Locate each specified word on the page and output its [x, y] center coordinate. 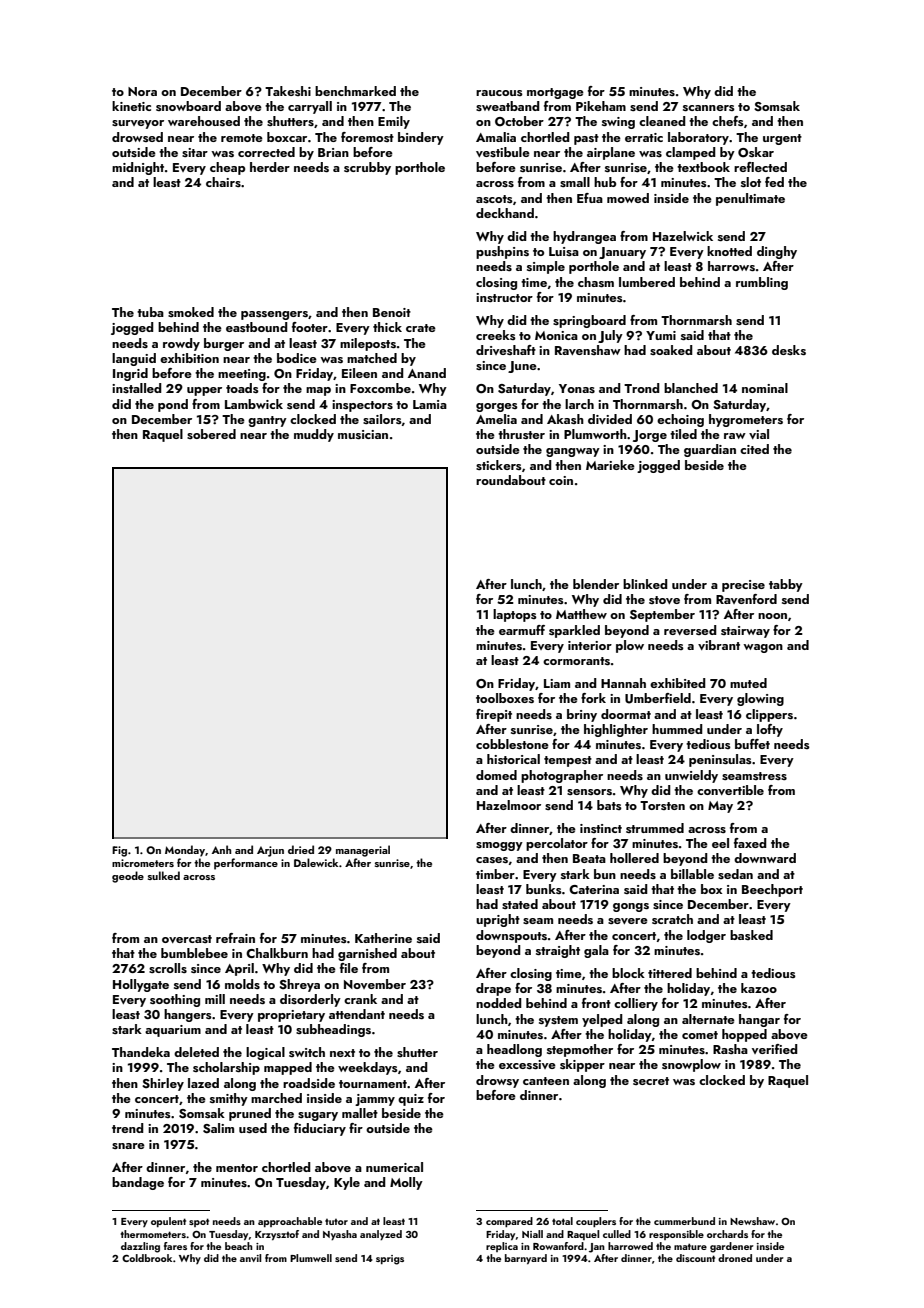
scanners [709, 108]
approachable [290, 1222]
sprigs [390, 1260]
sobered [211, 434]
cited [754, 449]
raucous [499, 93]
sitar [195, 152]
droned [735, 1258]
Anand [427, 373]
